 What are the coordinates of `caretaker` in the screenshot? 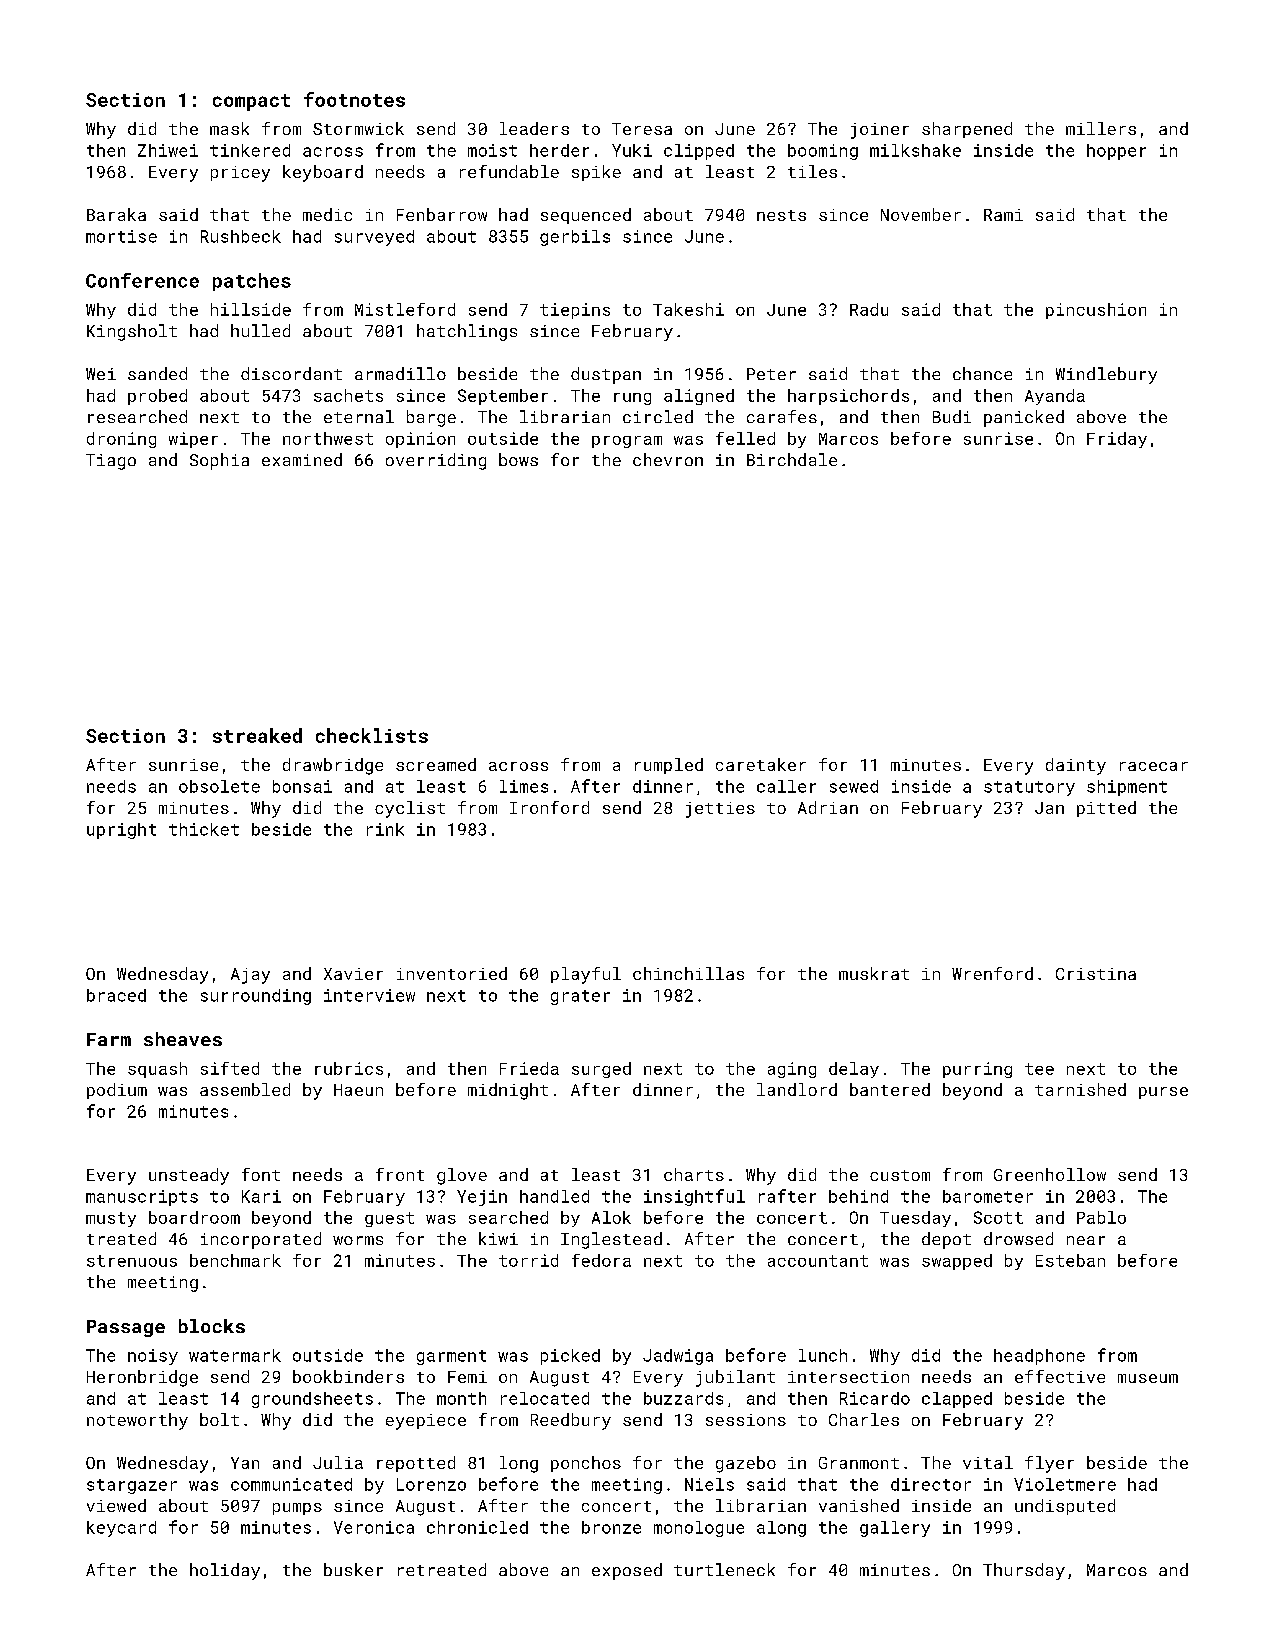 It's located at (761, 764).
